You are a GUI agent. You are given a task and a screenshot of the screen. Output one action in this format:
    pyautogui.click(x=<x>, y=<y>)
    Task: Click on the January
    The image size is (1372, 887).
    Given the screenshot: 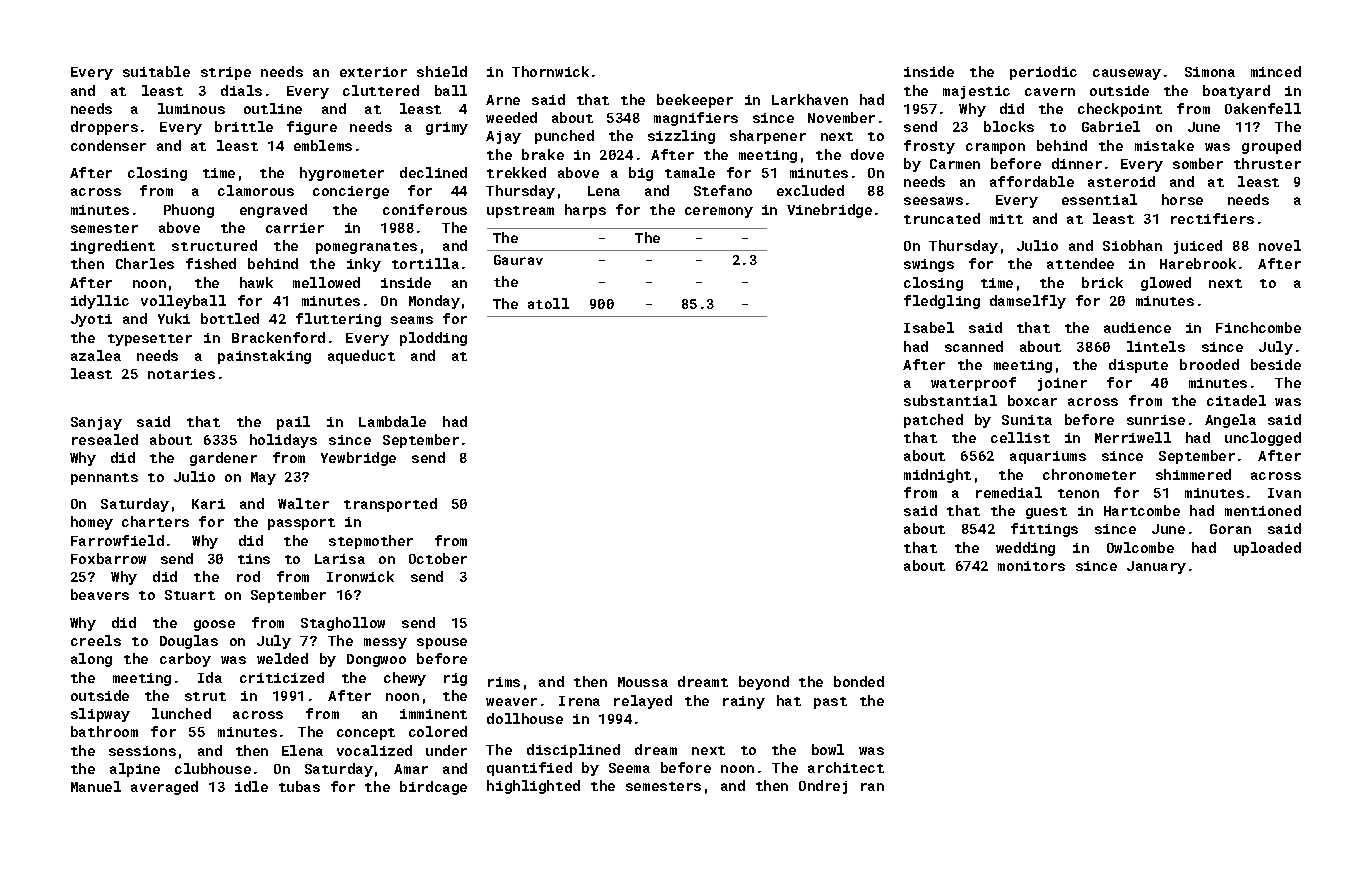 What is the action you would take?
    pyautogui.click(x=1156, y=567)
